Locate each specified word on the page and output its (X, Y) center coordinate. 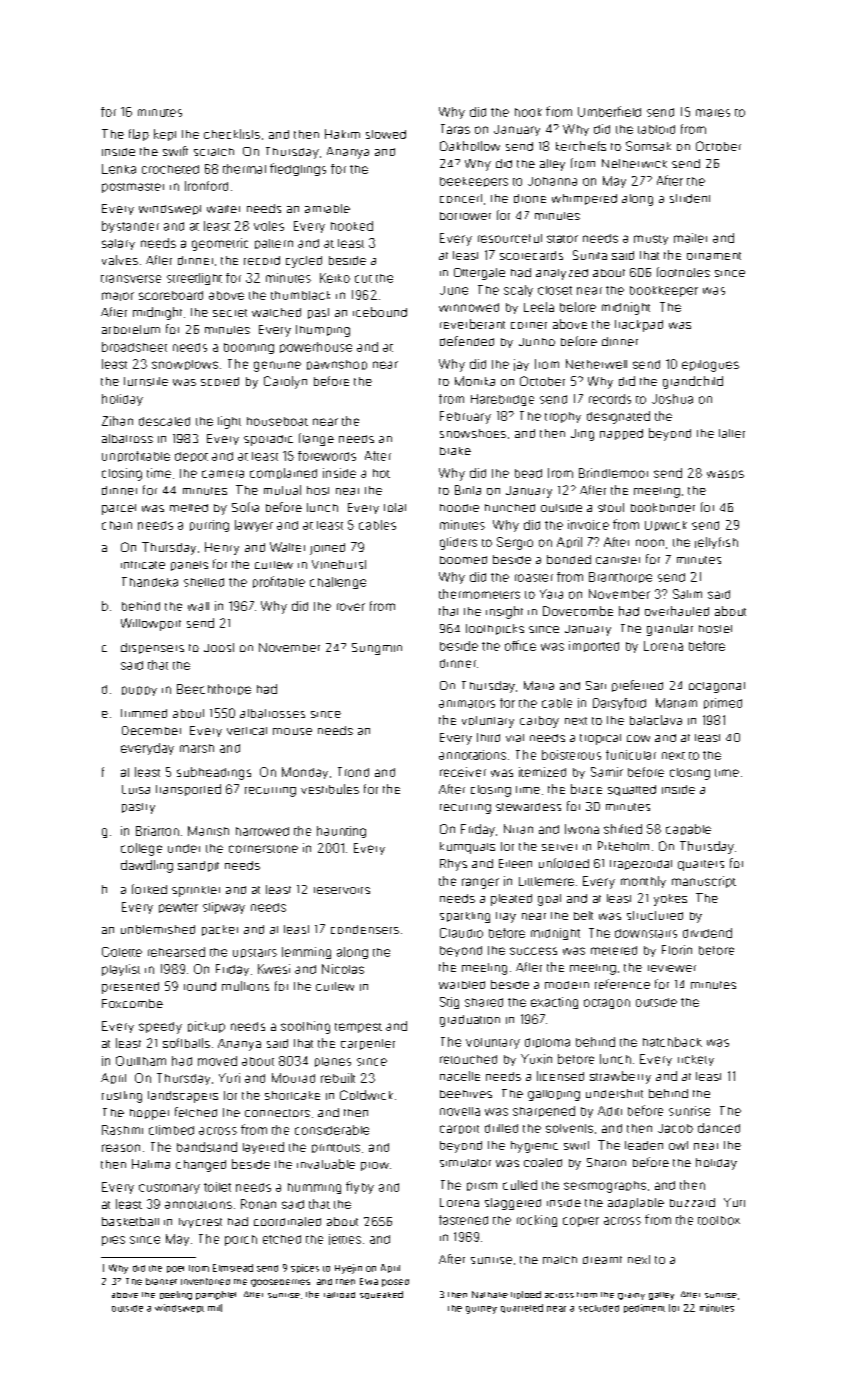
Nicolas (343, 969)
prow (375, 1166)
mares (713, 113)
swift (175, 151)
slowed (386, 134)
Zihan (117, 421)
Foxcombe (132, 1003)
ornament (714, 256)
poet (175, 1269)
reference (622, 984)
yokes (670, 900)
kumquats (467, 848)
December (151, 730)
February (465, 417)
